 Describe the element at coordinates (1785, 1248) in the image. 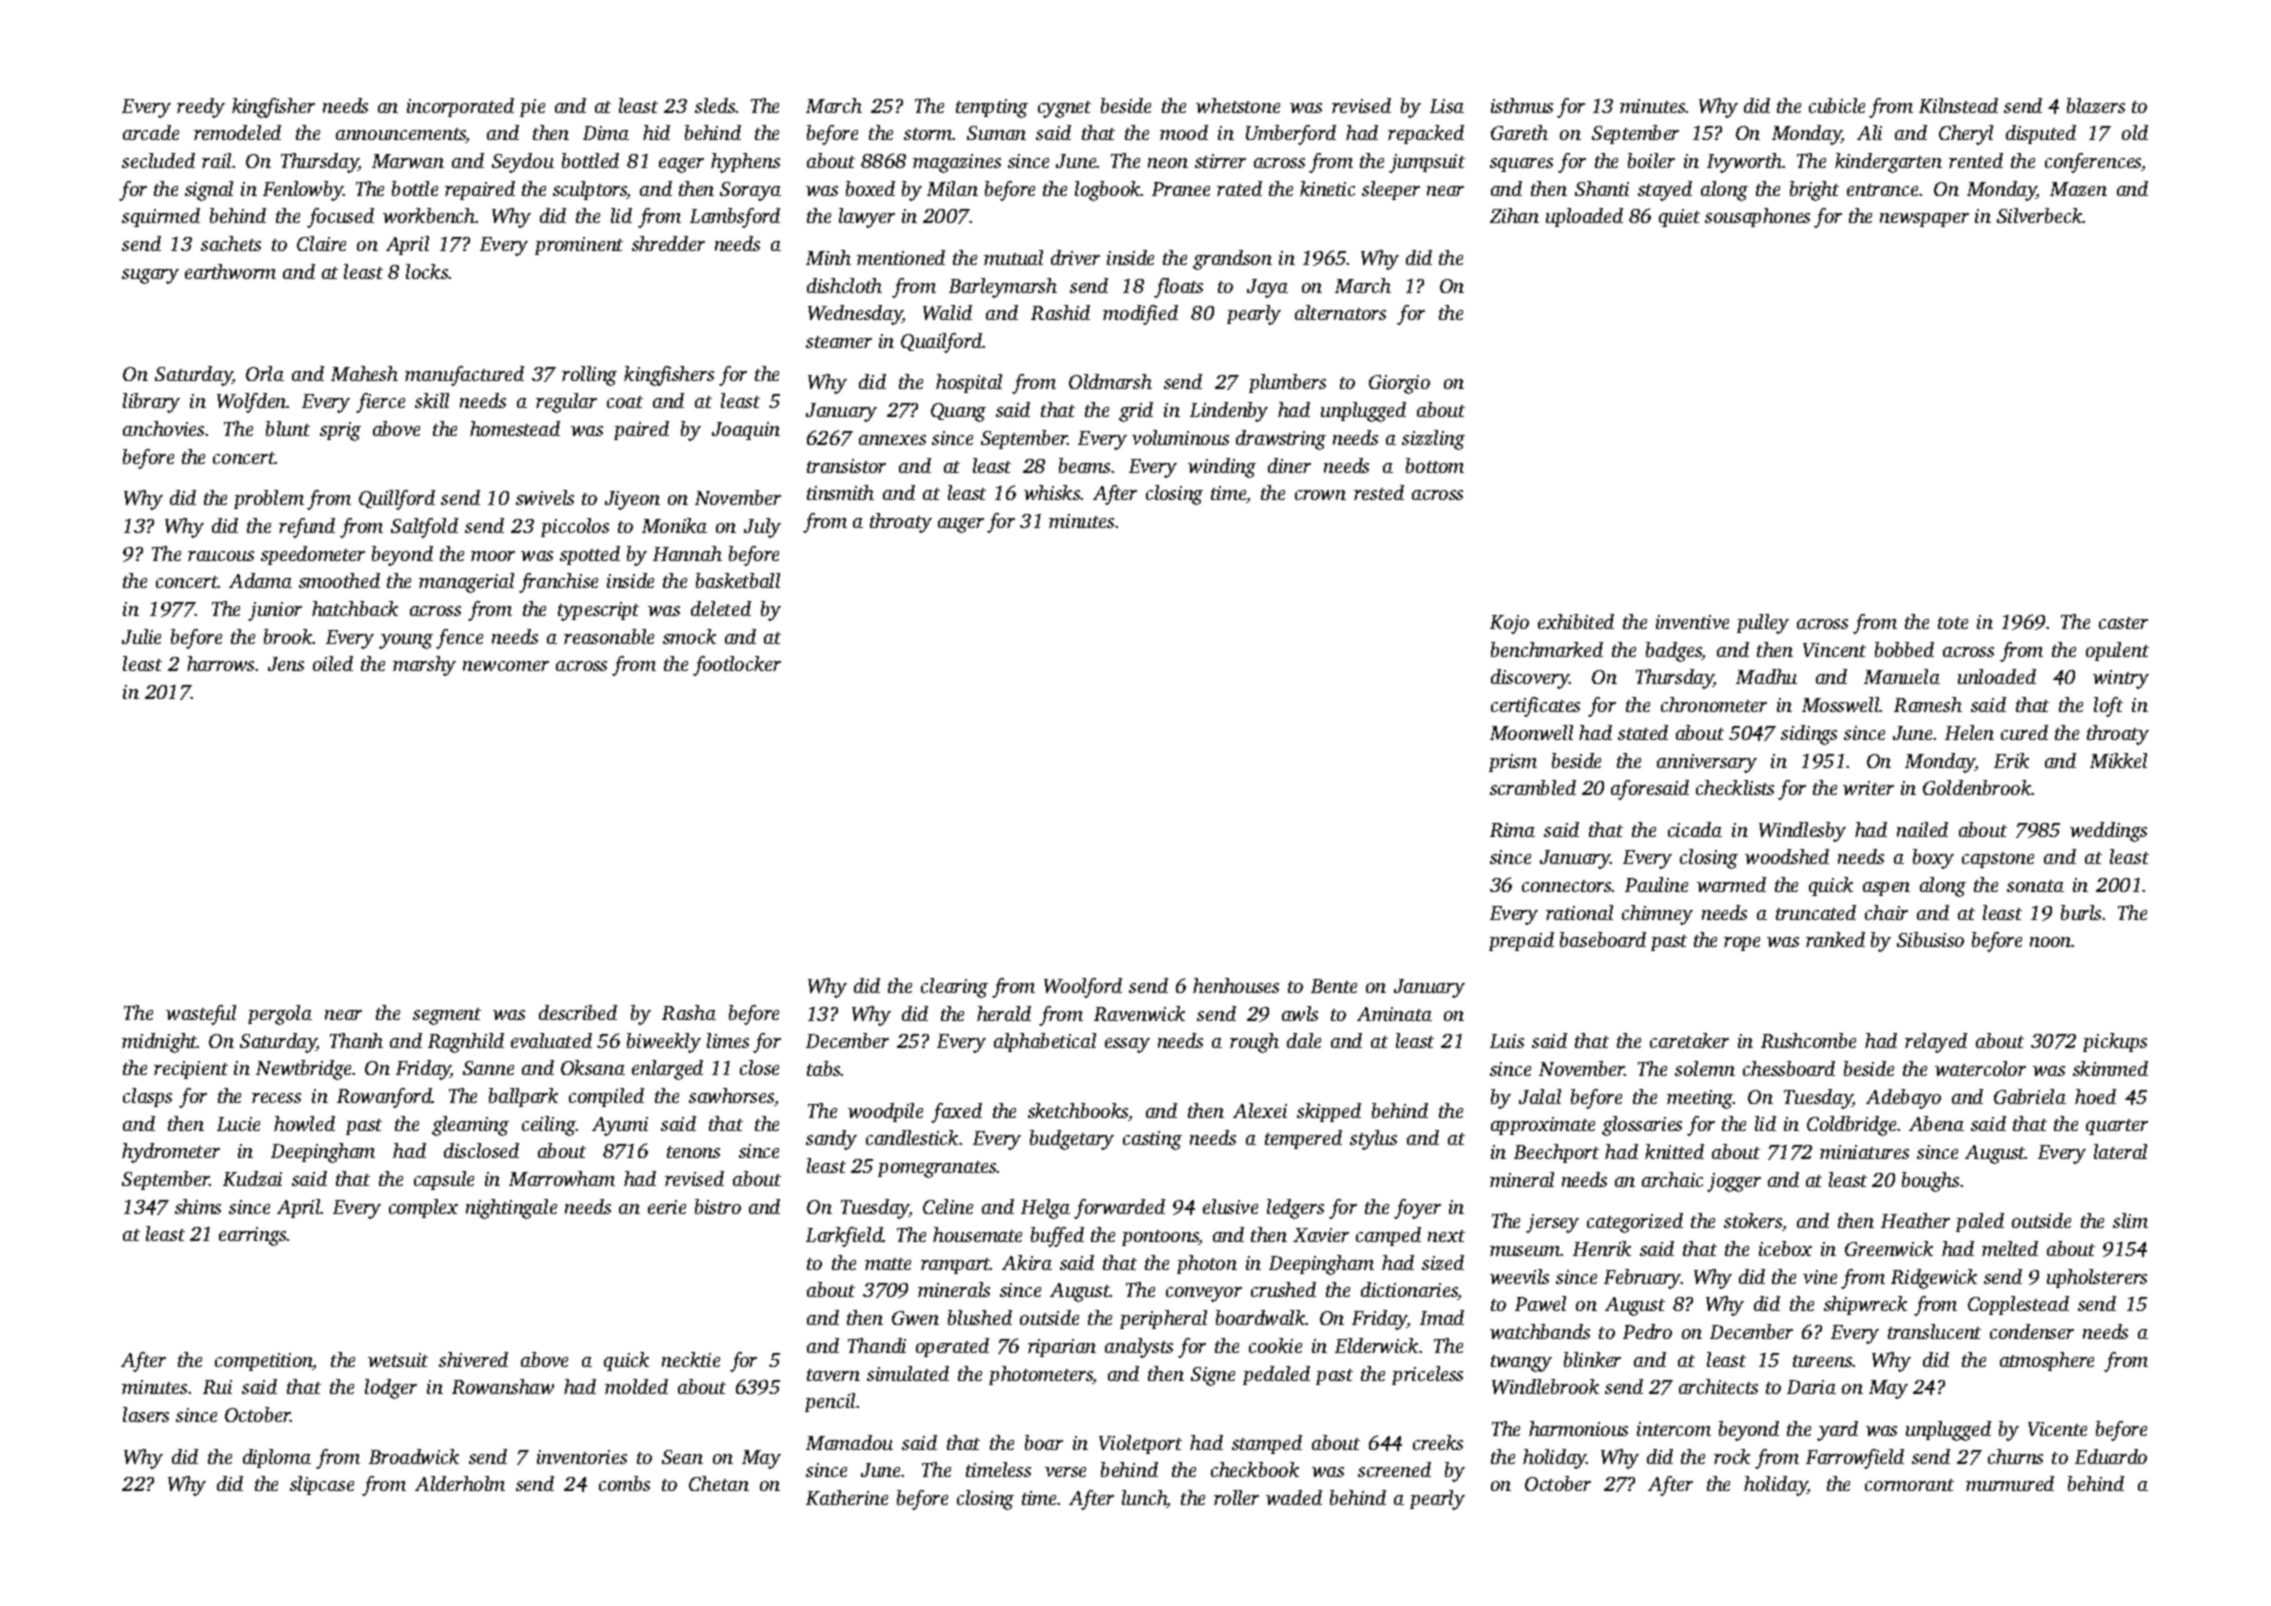

I see `icebox` at that location.
